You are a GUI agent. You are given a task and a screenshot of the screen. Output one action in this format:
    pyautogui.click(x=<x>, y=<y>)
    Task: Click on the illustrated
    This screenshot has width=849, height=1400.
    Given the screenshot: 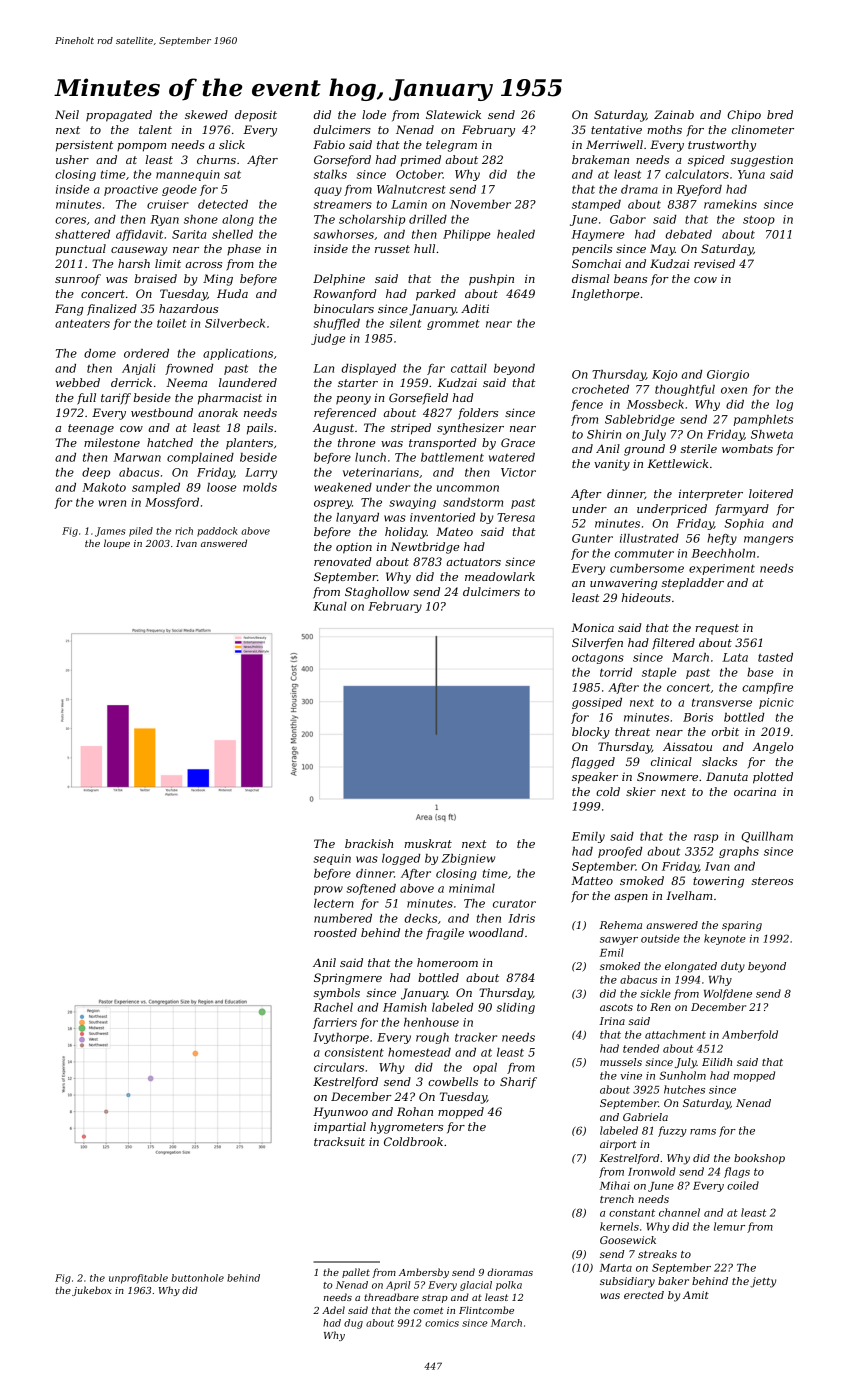 What is the action you would take?
    pyautogui.click(x=649, y=538)
